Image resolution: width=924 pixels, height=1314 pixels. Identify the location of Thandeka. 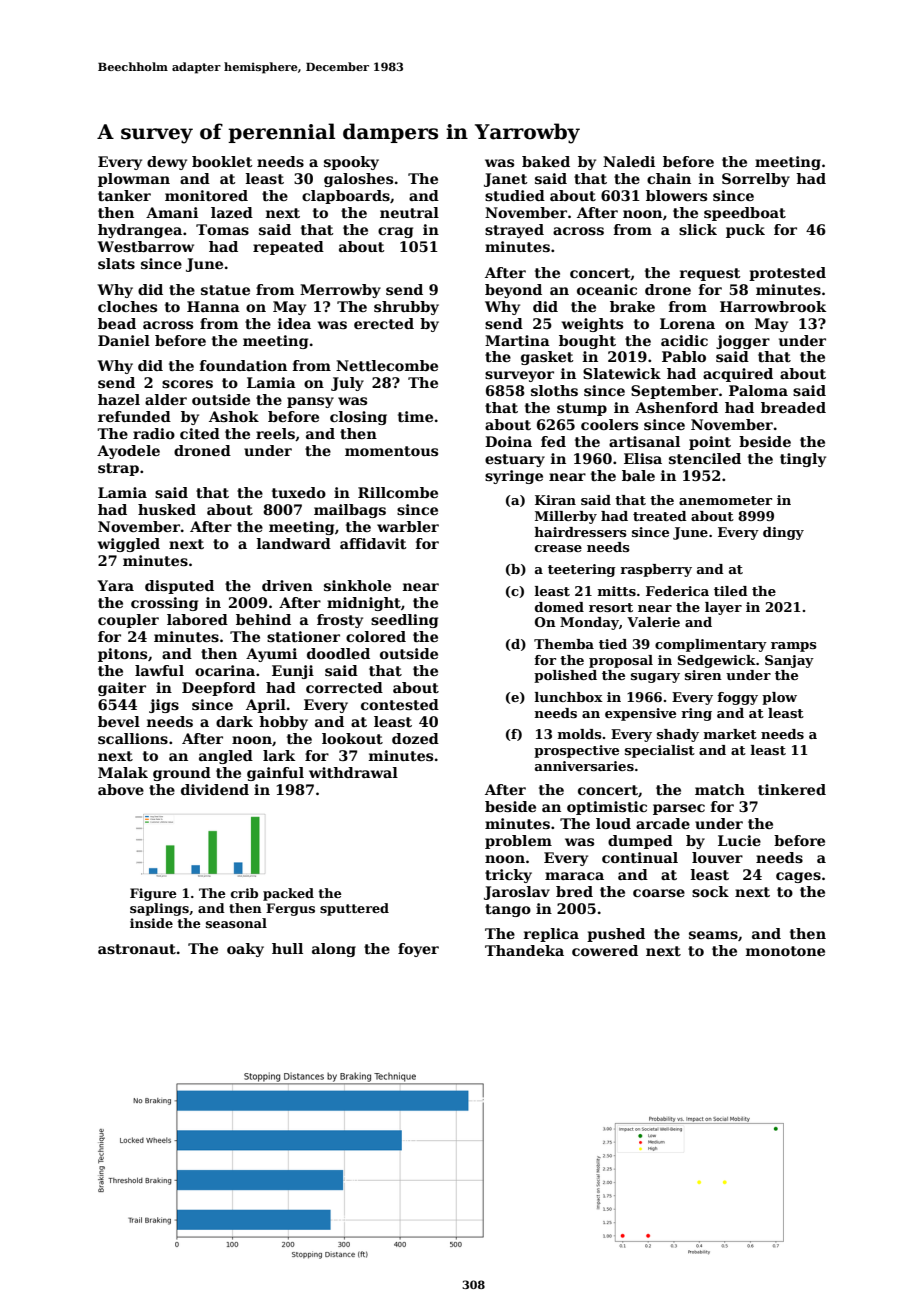
(524, 950).
